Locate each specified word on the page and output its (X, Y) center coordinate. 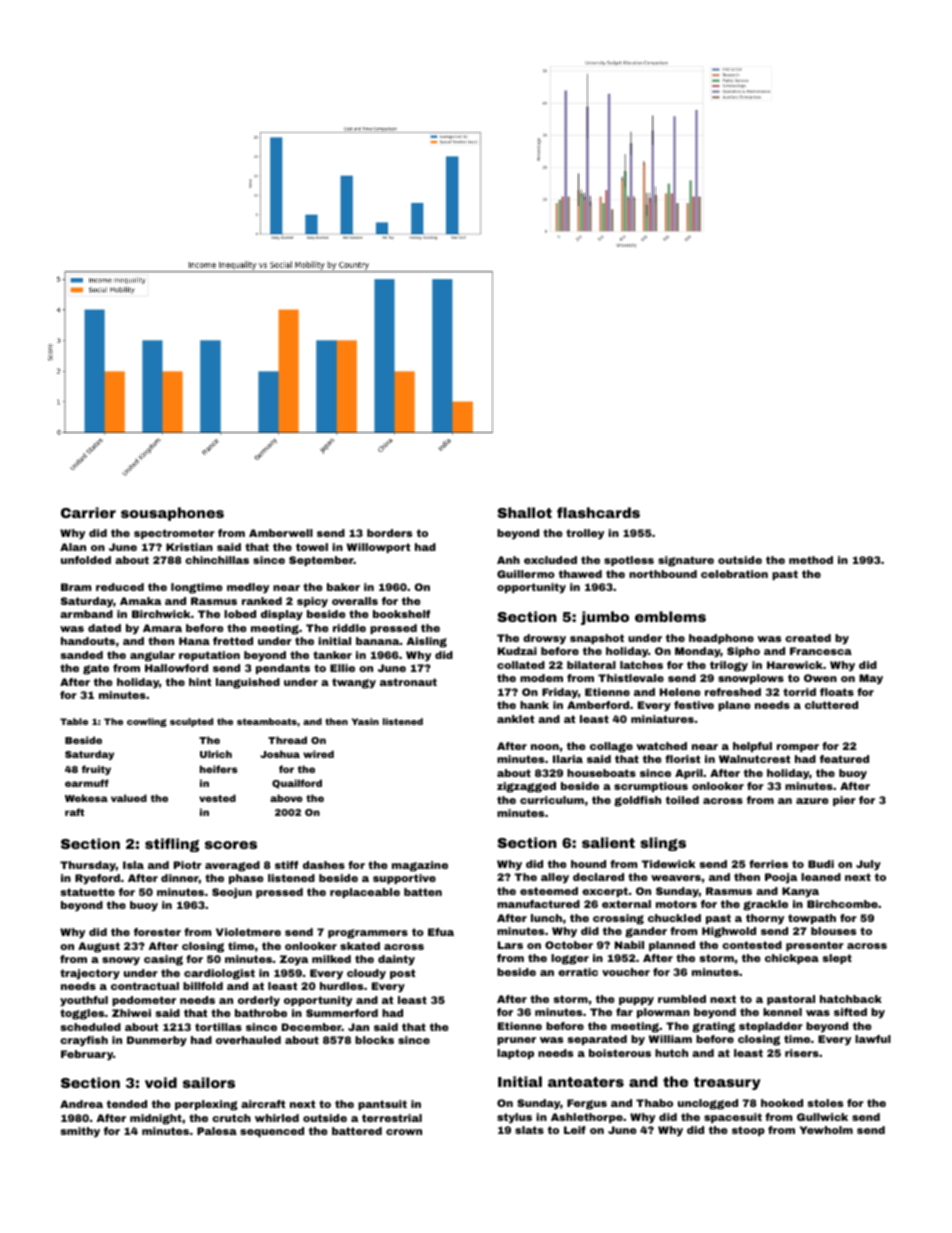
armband (86, 614)
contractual (145, 986)
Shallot (524, 512)
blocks (374, 1040)
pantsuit (382, 1105)
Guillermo (526, 574)
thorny (765, 919)
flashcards (598, 512)
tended (127, 1104)
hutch (671, 1053)
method (811, 560)
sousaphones (172, 514)
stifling (172, 845)
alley (555, 878)
